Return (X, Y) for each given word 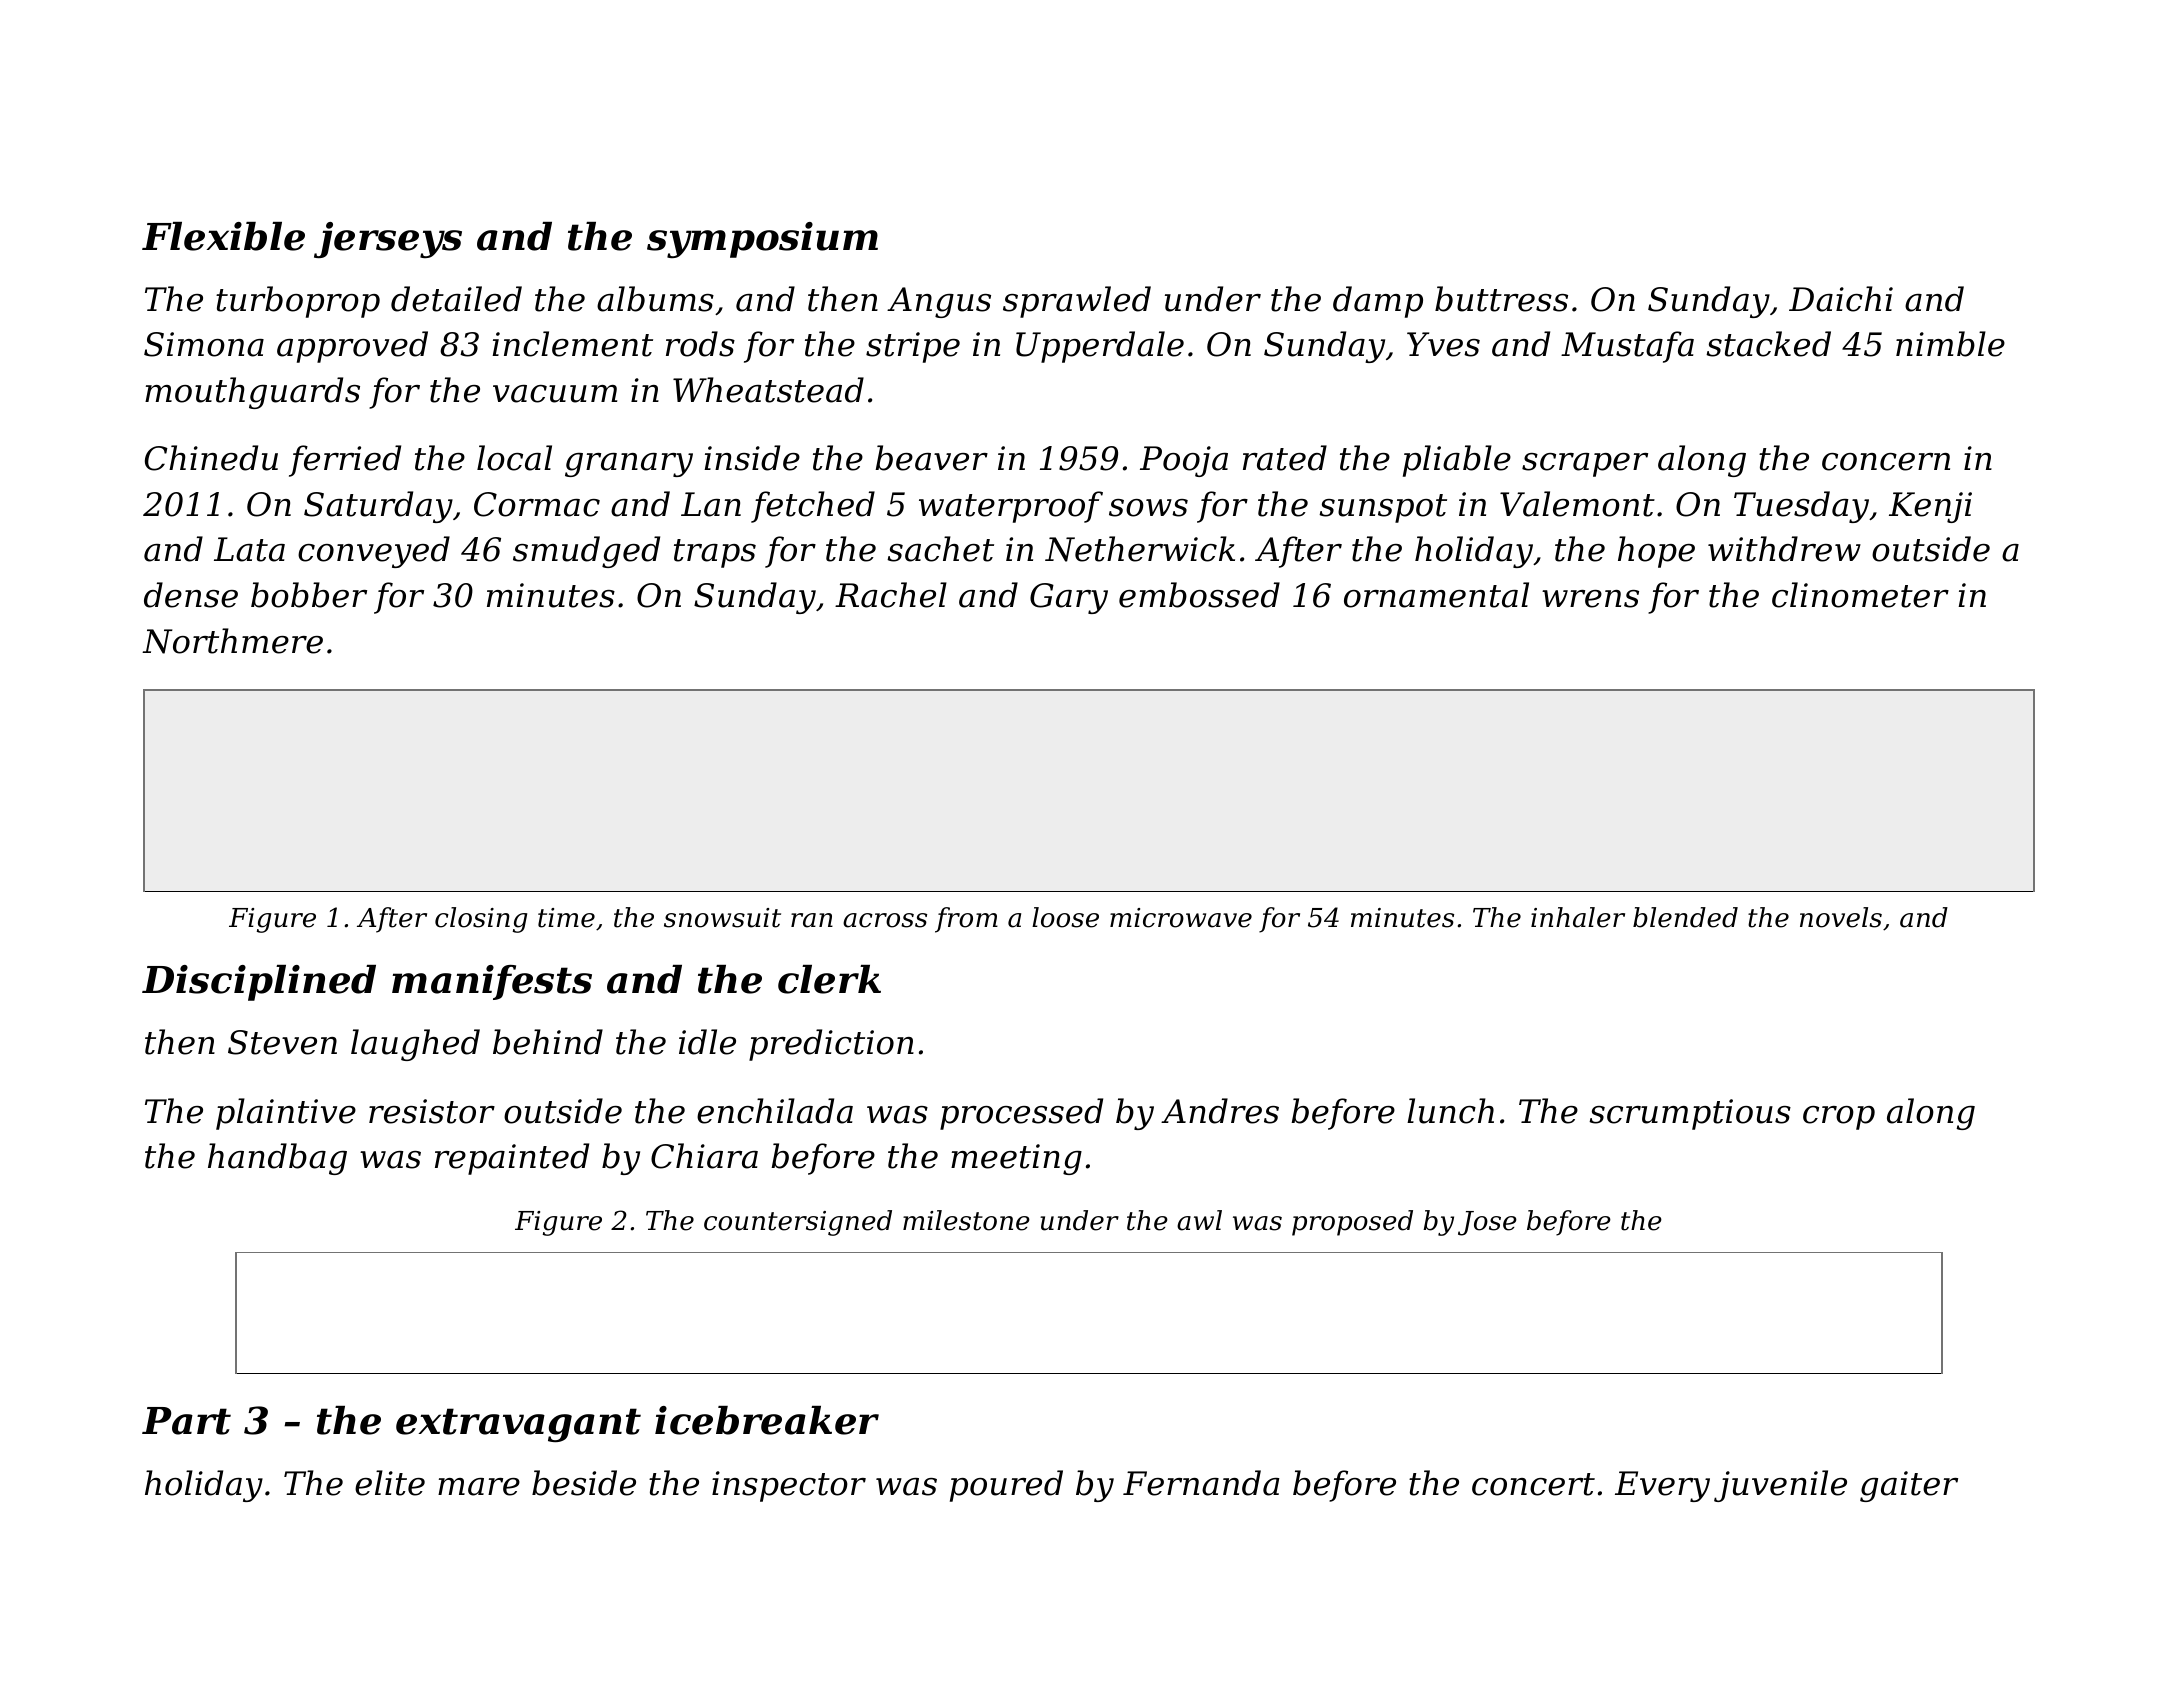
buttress (1501, 299)
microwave (1181, 918)
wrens (1590, 599)
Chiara (704, 1156)
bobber (309, 595)
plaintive (286, 1114)
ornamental (1436, 595)
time (566, 918)
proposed (1352, 1223)
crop (1839, 1118)
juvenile (1780, 1486)
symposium (762, 240)
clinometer (1860, 595)
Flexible (223, 236)
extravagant (518, 1425)
